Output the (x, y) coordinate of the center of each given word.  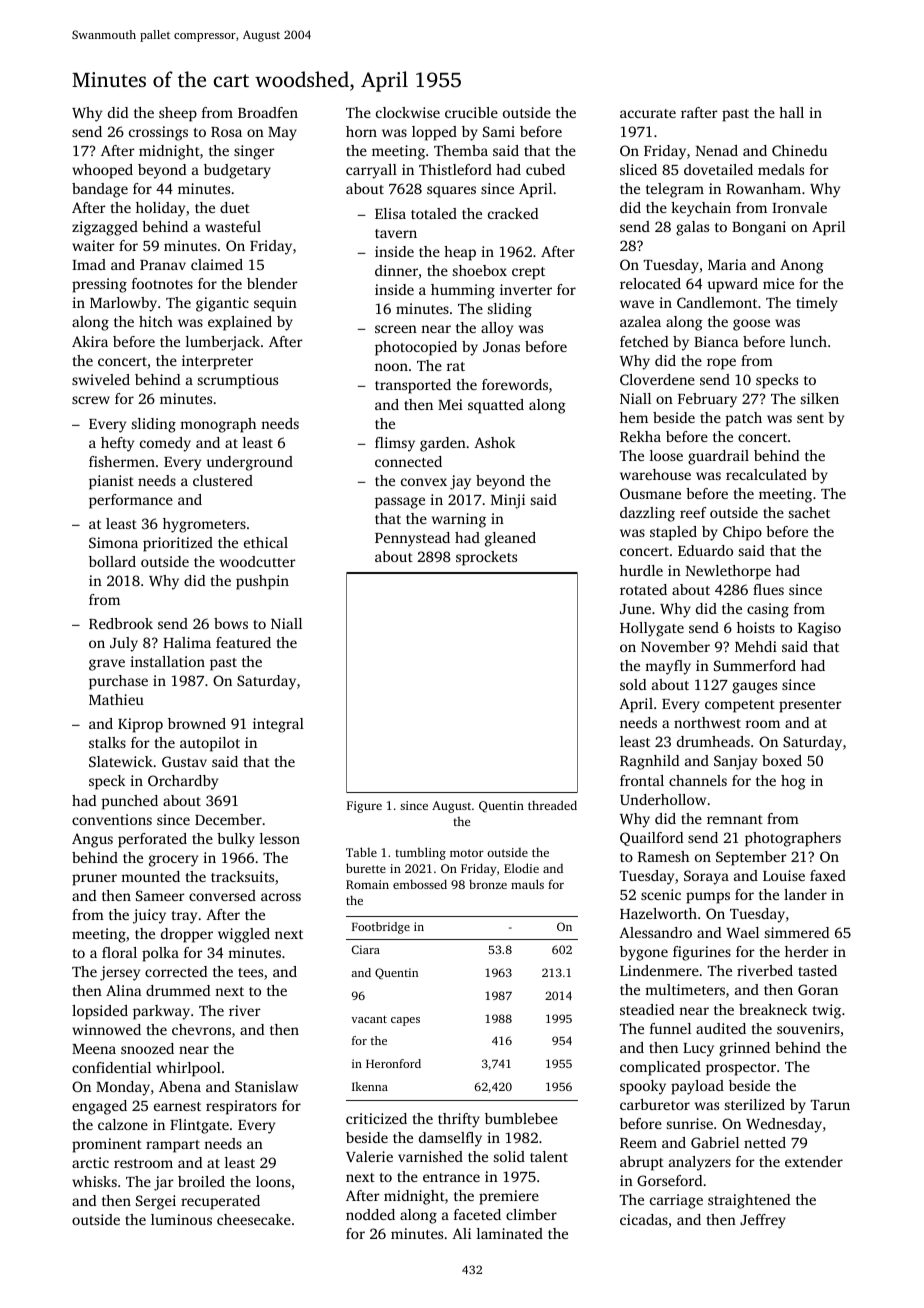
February (707, 400)
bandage (100, 190)
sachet (809, 512)
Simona (113, 542)
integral (278, 725)
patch (744, 419)
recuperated (220, 1202)
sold (633, 684)
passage (400, 503)
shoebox (480, 270)
